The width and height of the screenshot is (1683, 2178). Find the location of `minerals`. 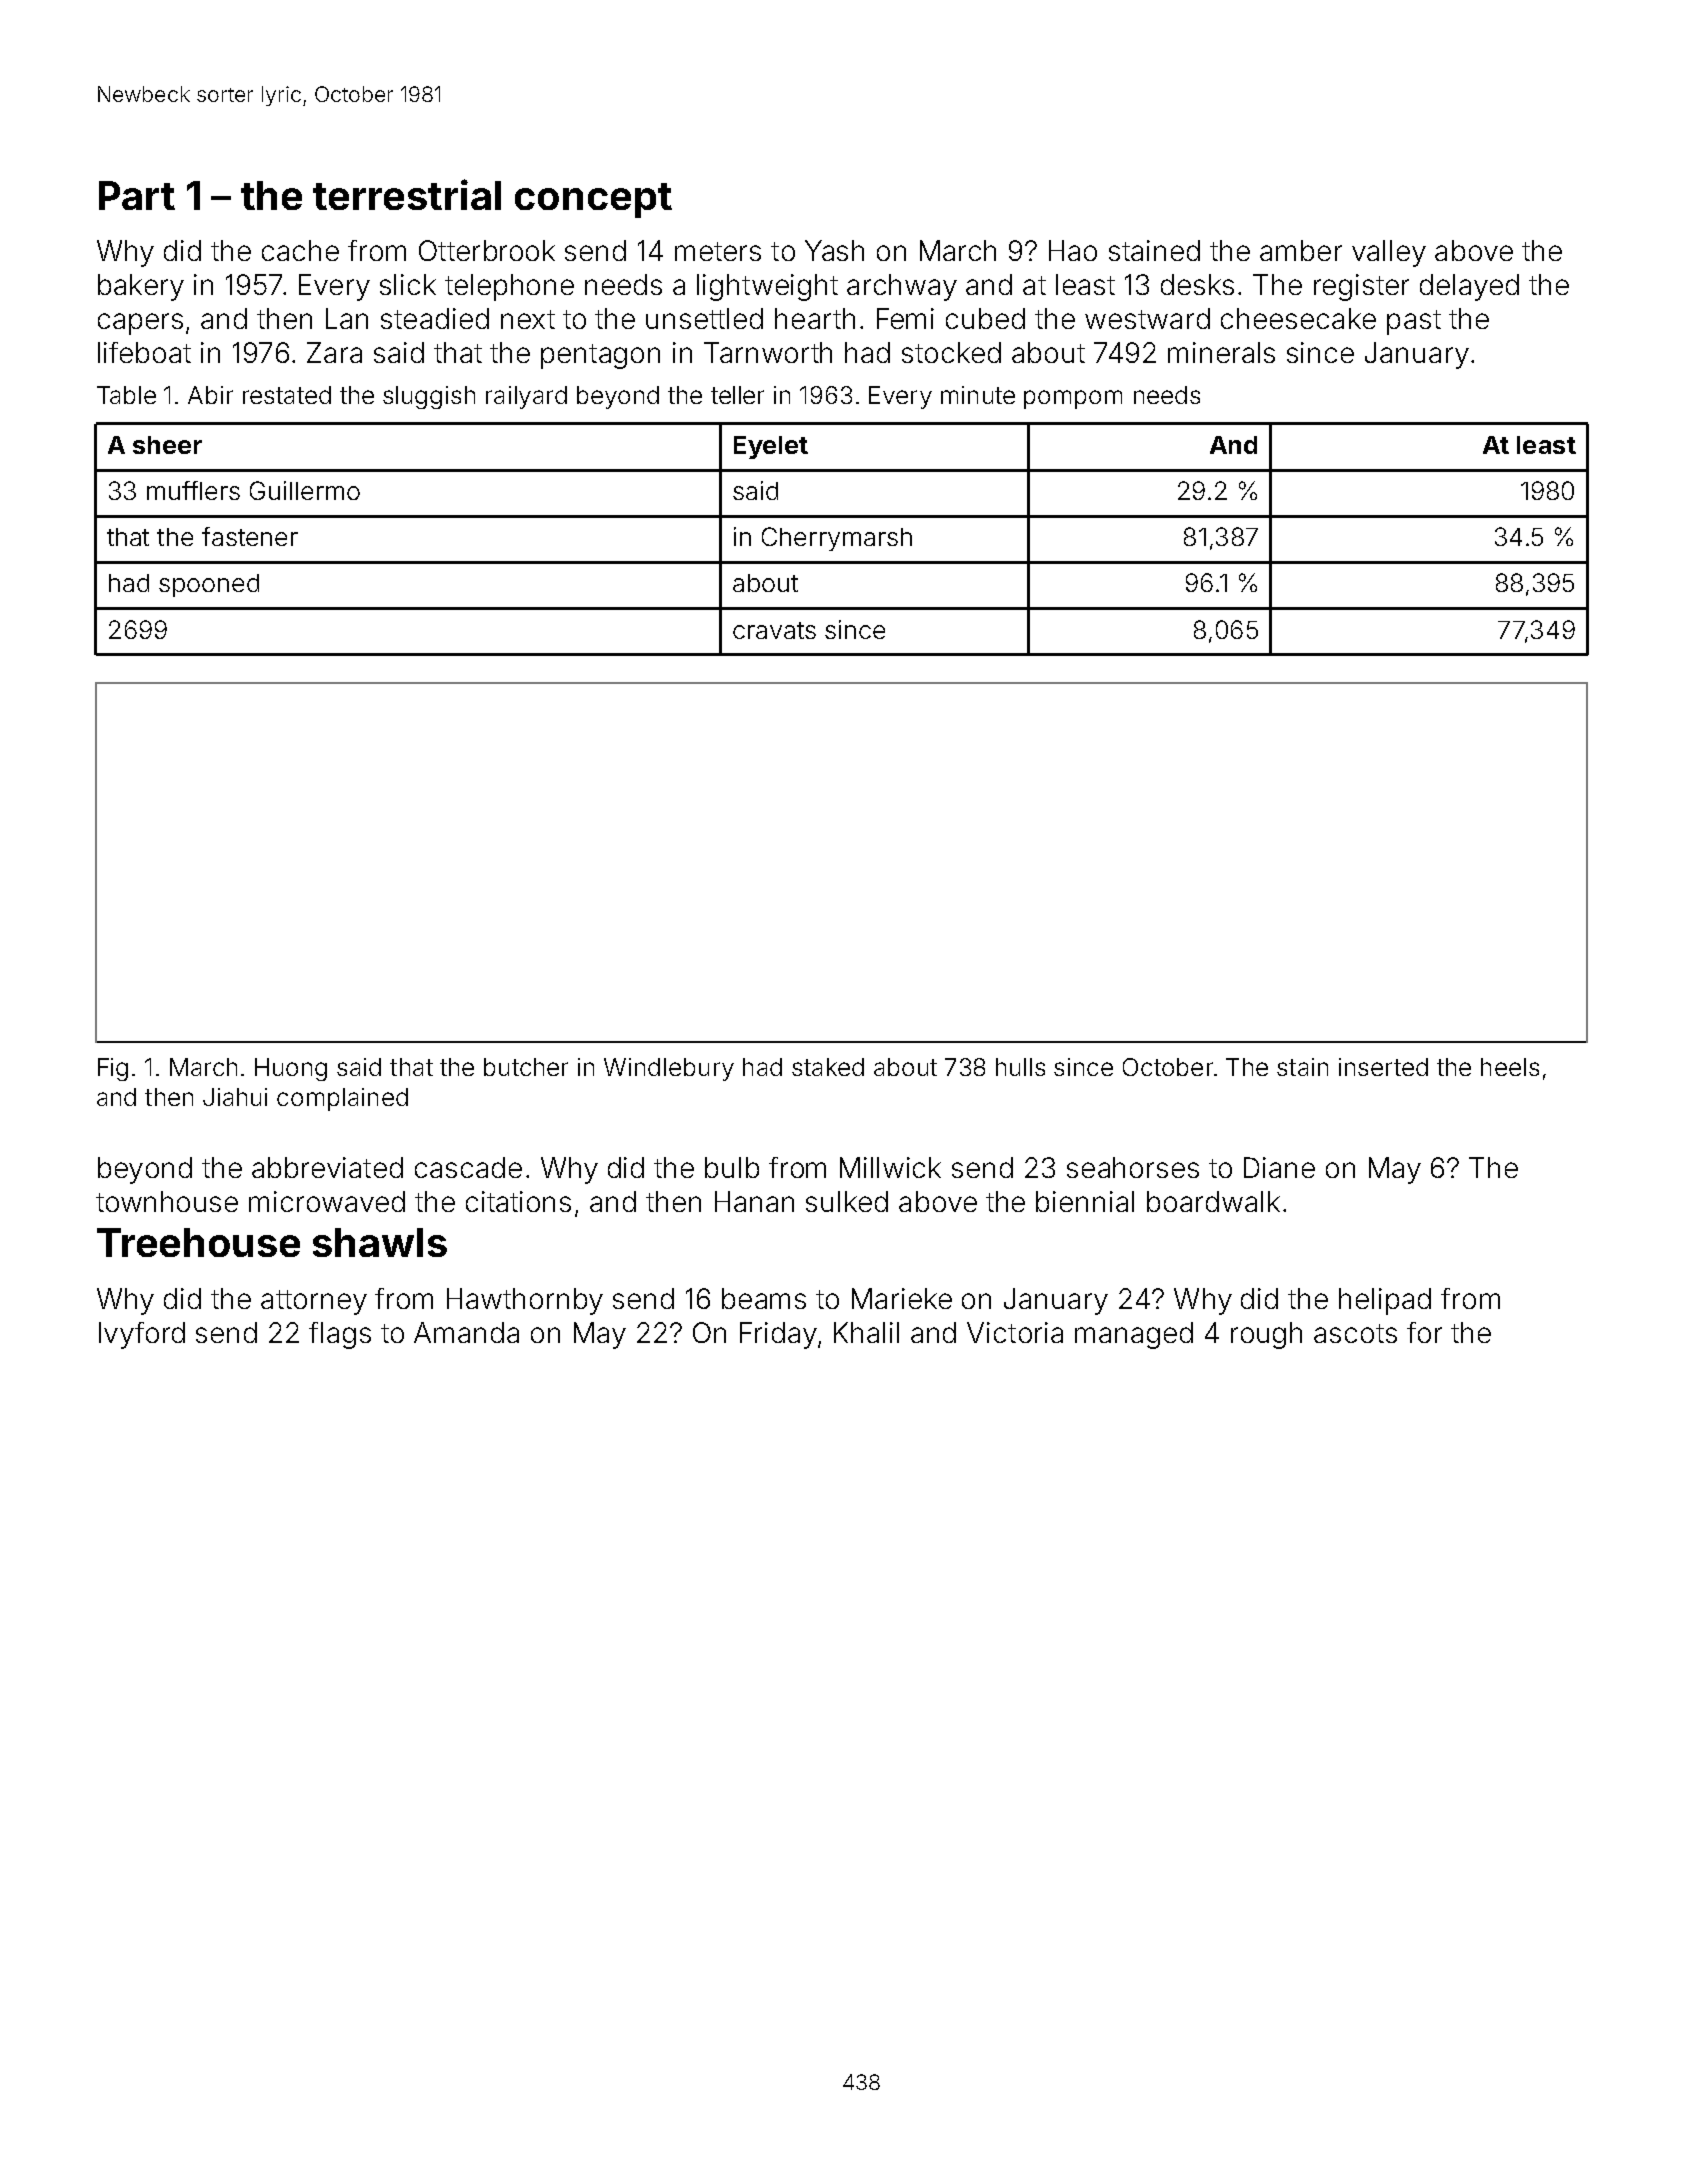

minerals is located at coordinates (1221, 352).
